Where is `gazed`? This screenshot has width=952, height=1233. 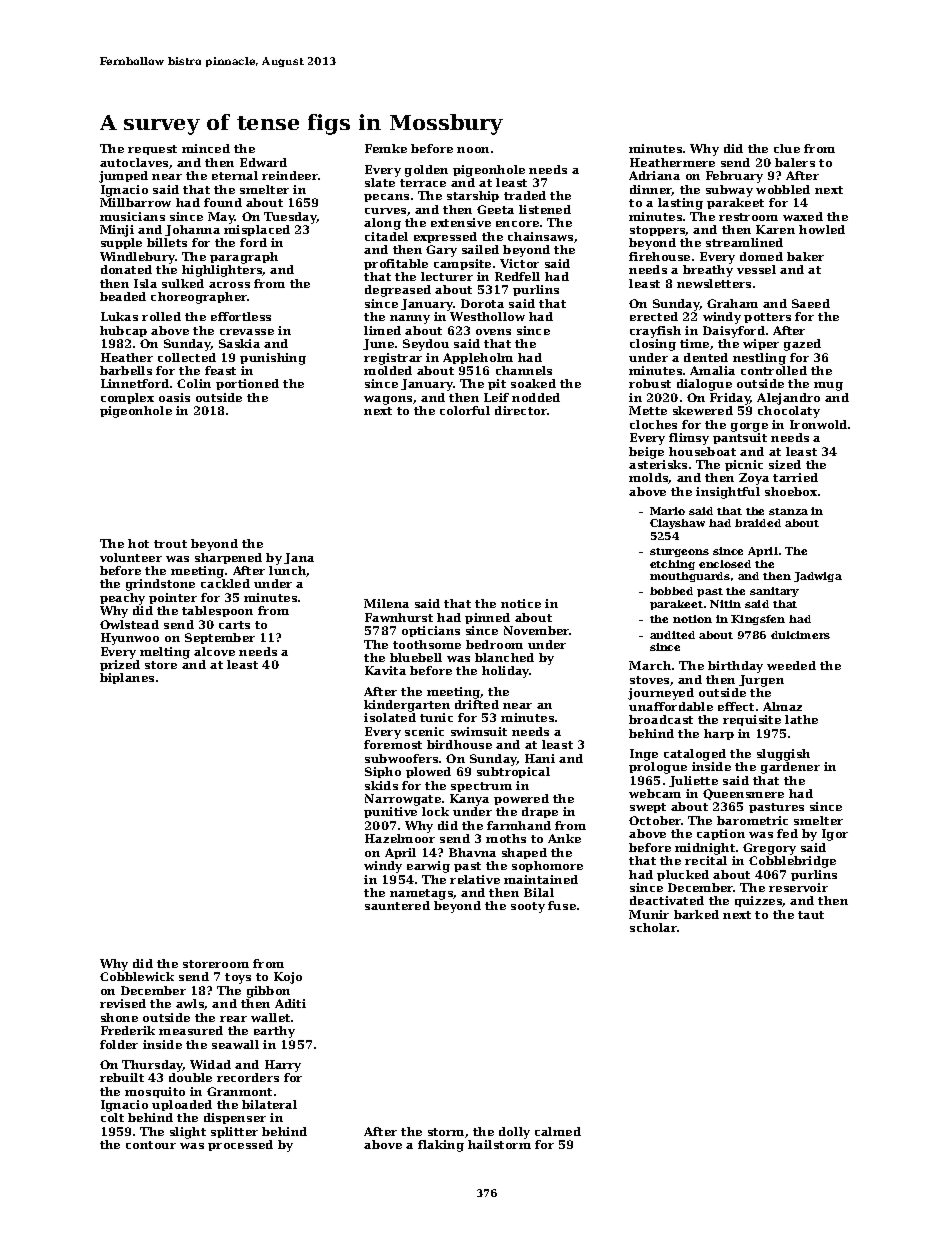 gazed is located at coordinates (802, 345).
